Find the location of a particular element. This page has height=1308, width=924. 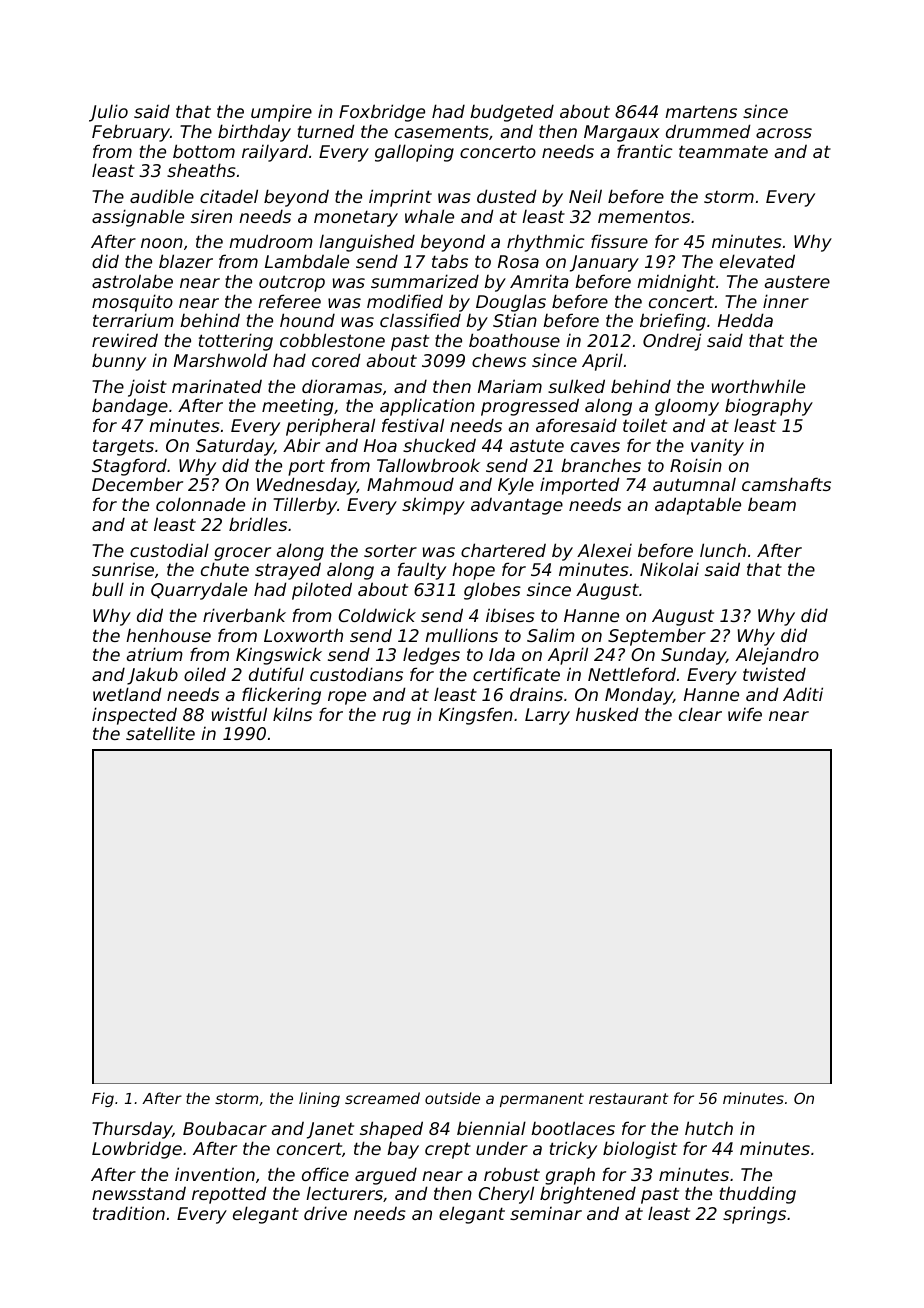

fissure is located at coordinates (619, 241).
